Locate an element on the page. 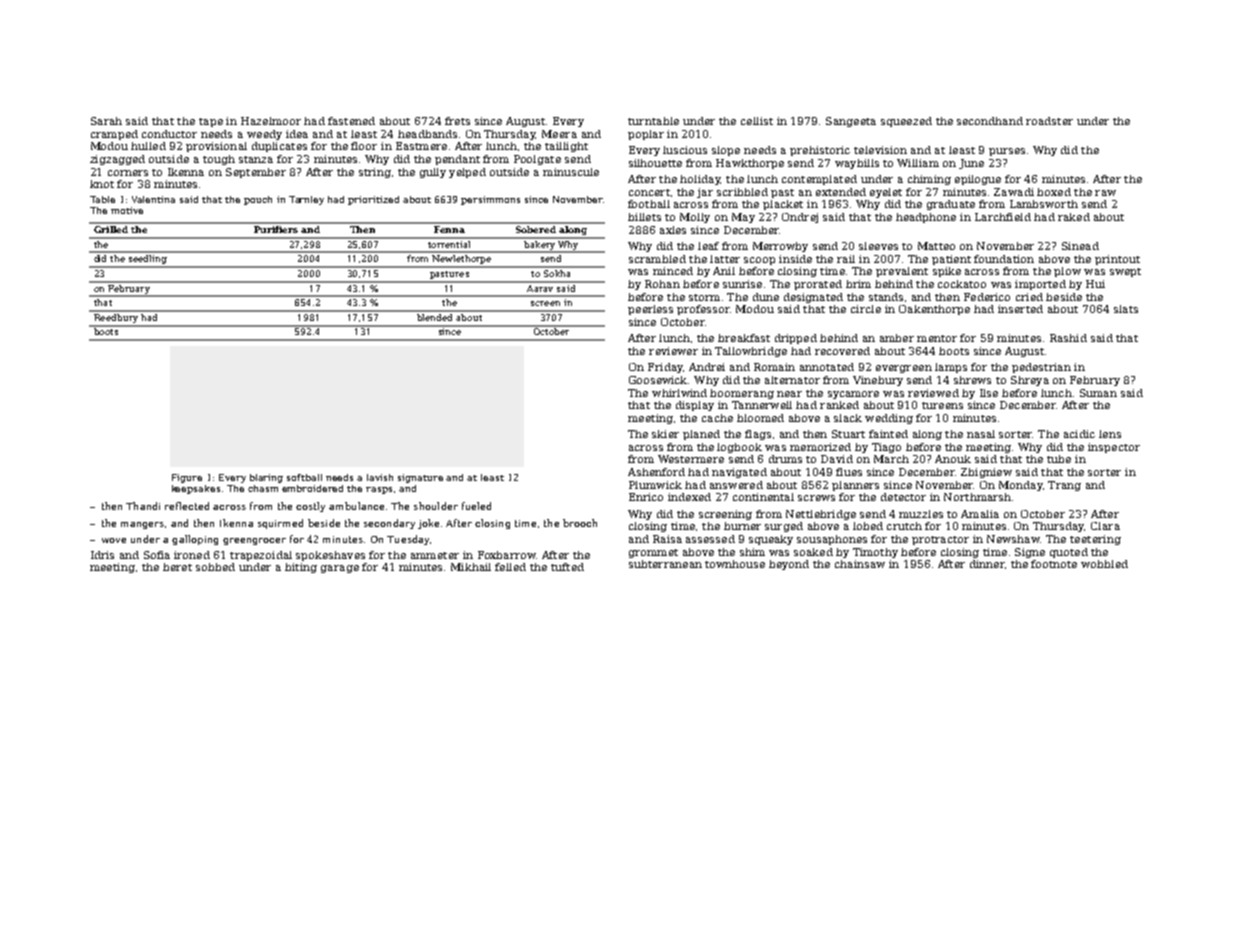 Image resolution: width=1233 pixels, height=952 pixels. trapezoidal is located at coordinates (261, 556).
